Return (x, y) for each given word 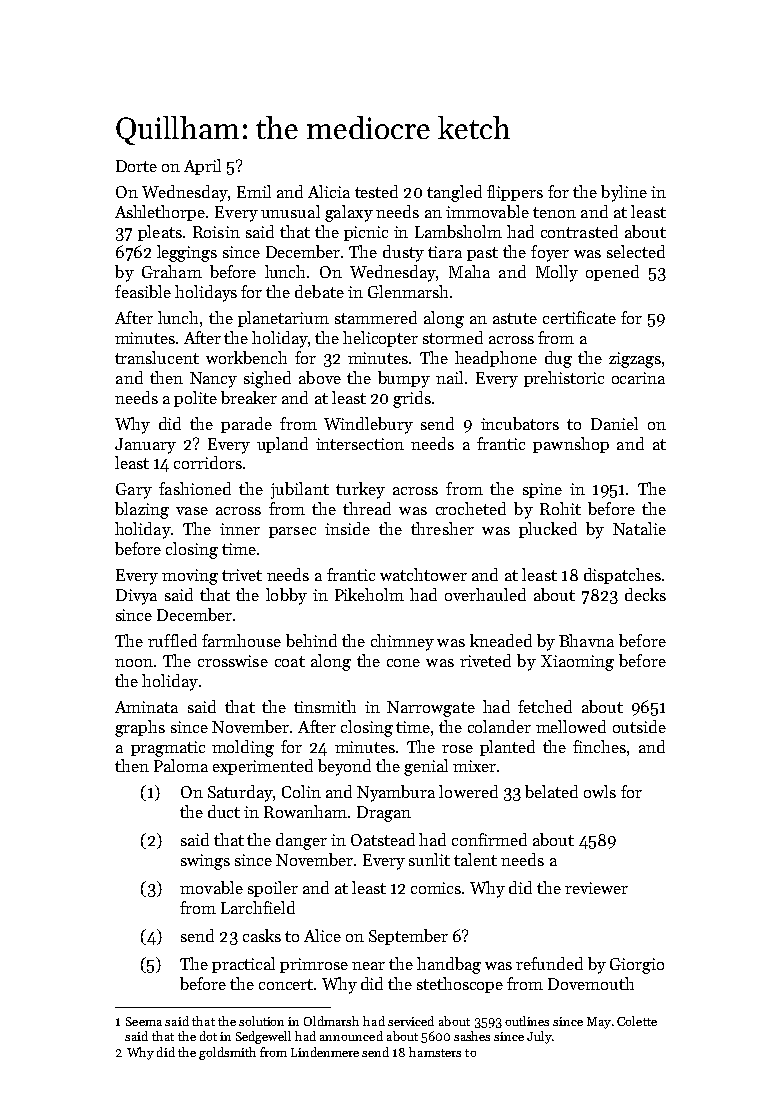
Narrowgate (431, 709)
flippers (515, 193)
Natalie (639, 528)
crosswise (233, 661)
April (202, 167)
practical (243, 965)
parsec (292, 532)
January (145, 446)
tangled (454, 193)
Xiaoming (577, 663)
